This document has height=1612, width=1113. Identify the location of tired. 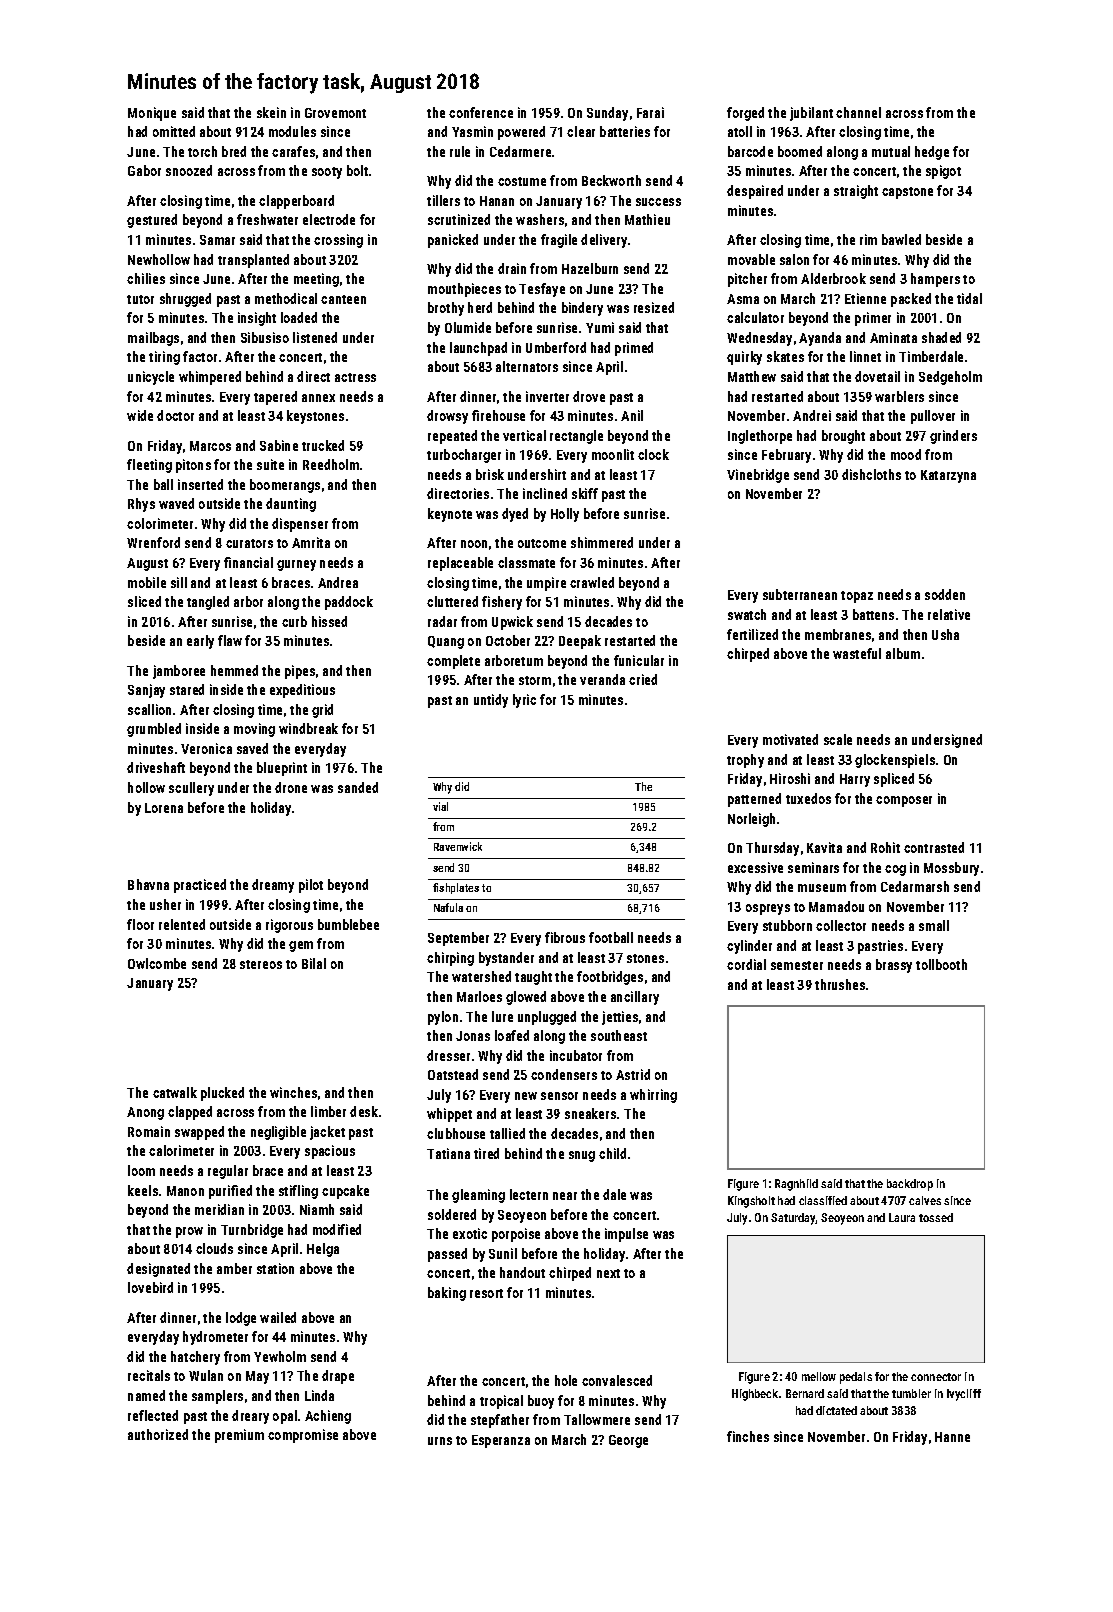
(486, 1153).
